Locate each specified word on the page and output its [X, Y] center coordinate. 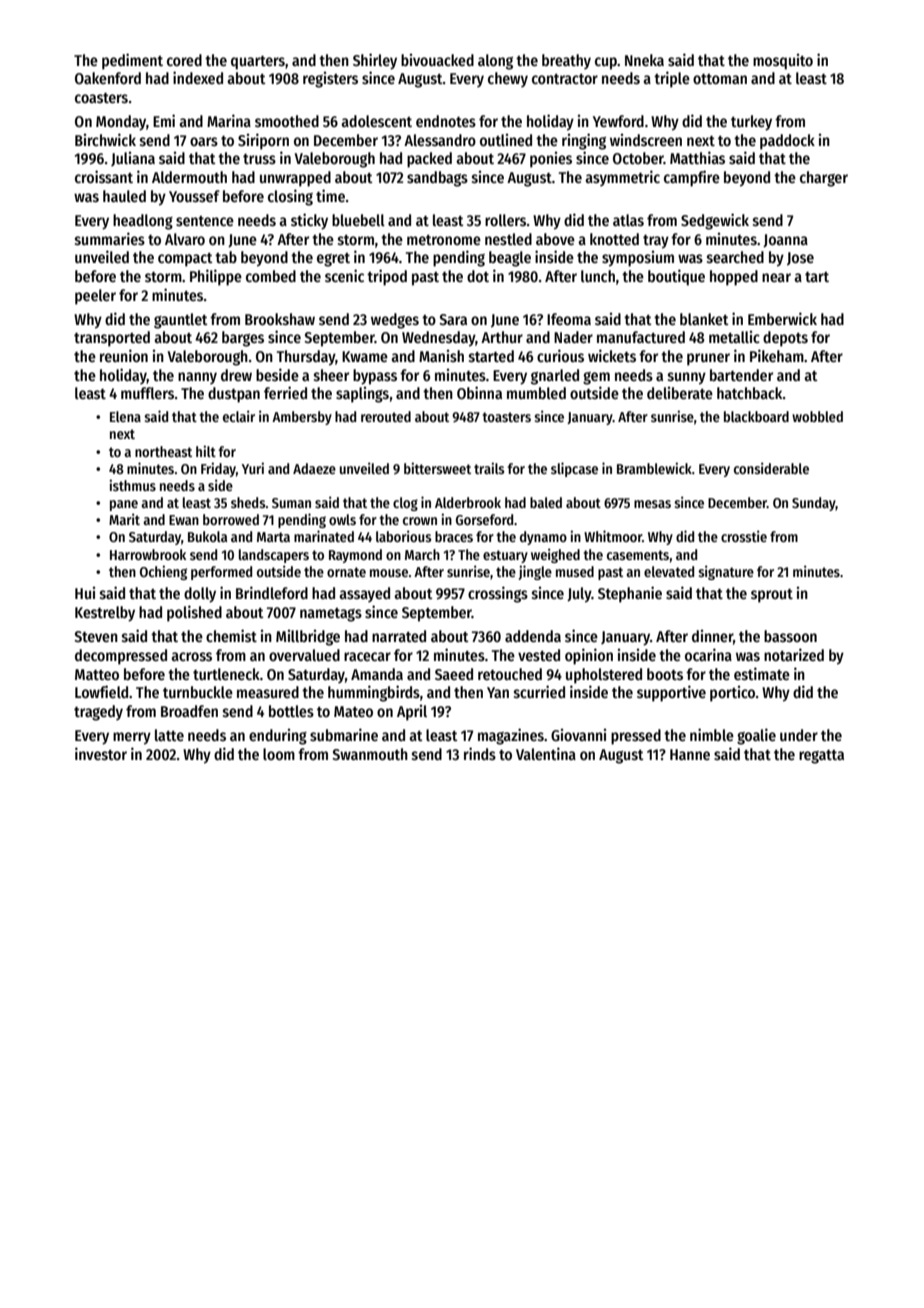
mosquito [783, 62]
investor [101, 754]
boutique [676, 277]
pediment [132, 61]
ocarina [708, 654]
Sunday [814, 504]
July [579, 595]
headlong [143, 222]
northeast [163, 451]
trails [489, 468]
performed [221, 573]
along [495, 62]
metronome [444, 240]
